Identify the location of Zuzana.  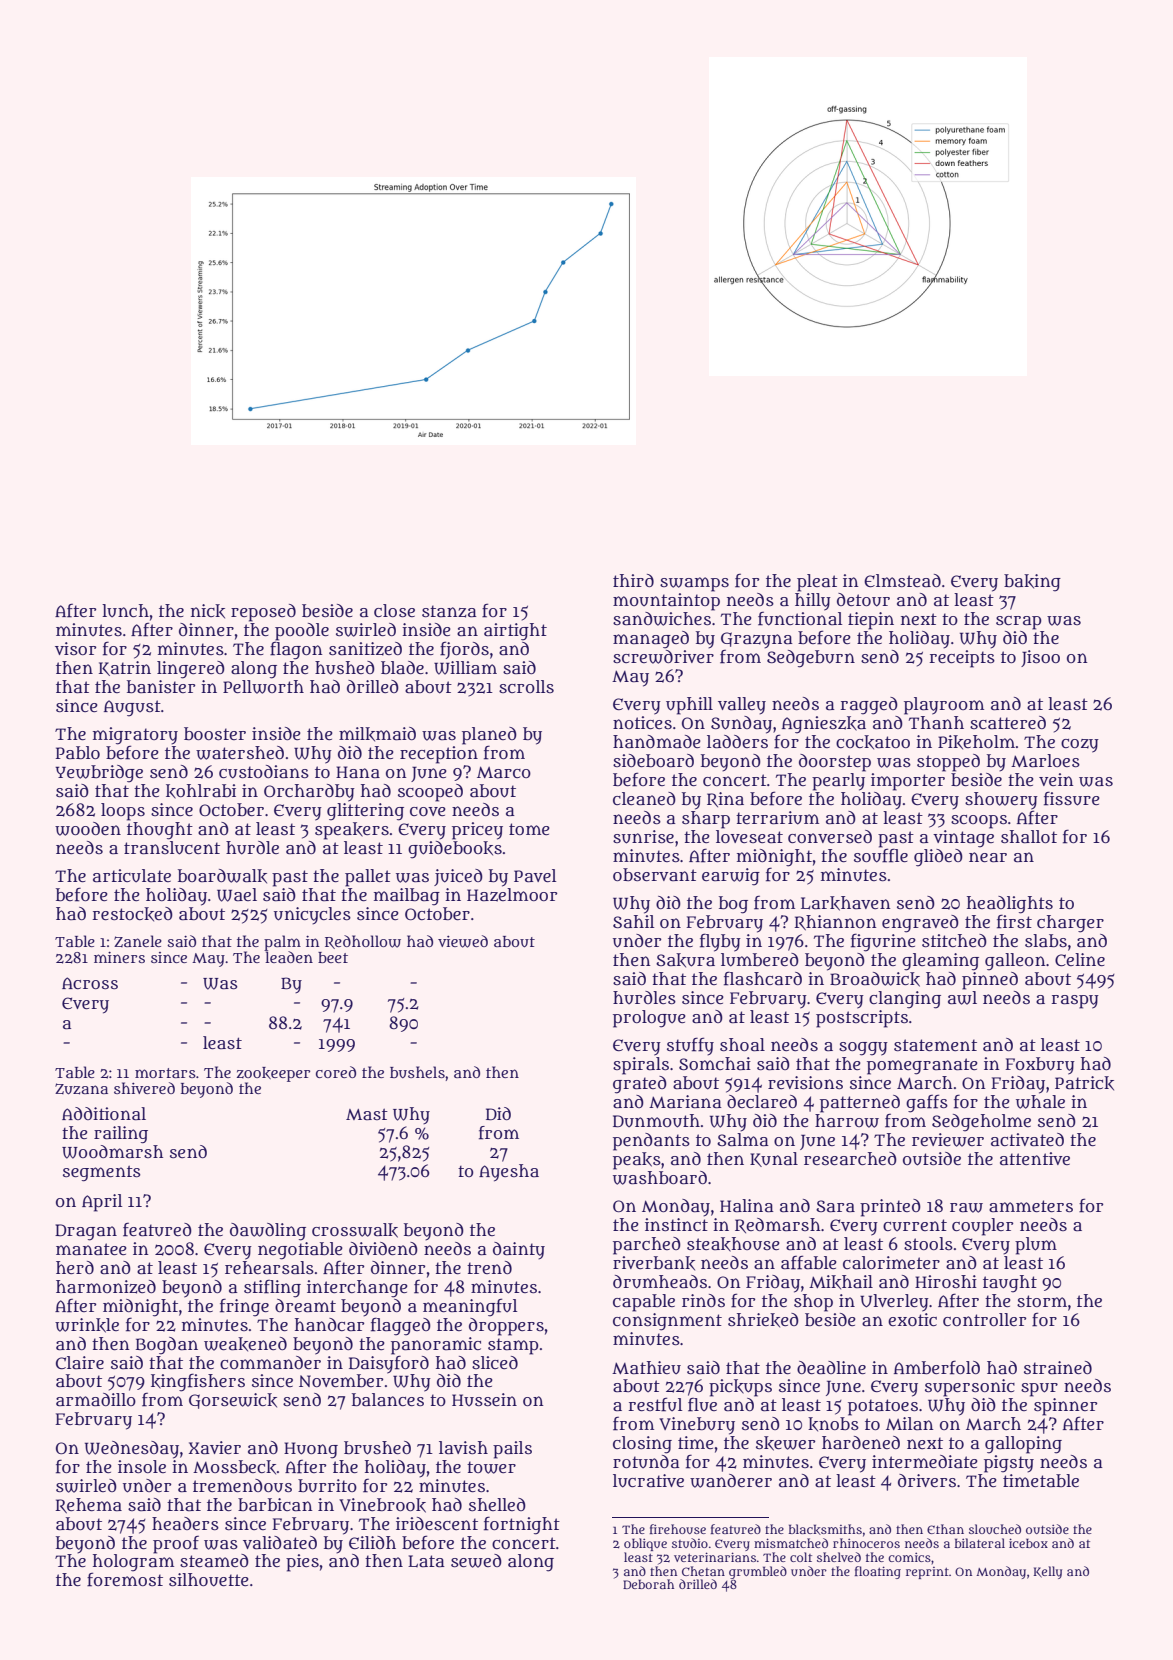
(81, 1089).
